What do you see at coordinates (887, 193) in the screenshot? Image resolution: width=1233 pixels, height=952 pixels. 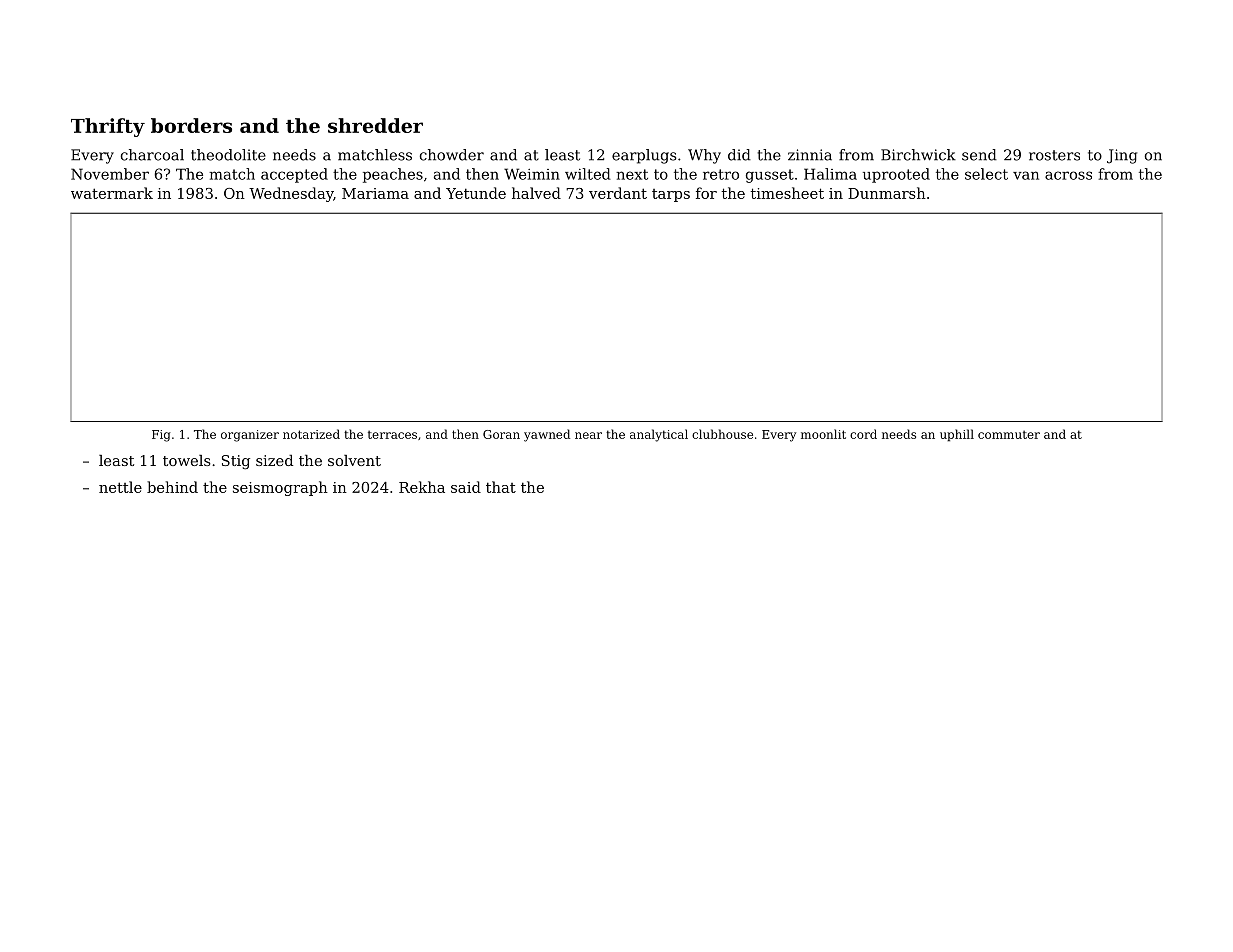 I see `Dunmarsh` at bounding box center [887, 193].
